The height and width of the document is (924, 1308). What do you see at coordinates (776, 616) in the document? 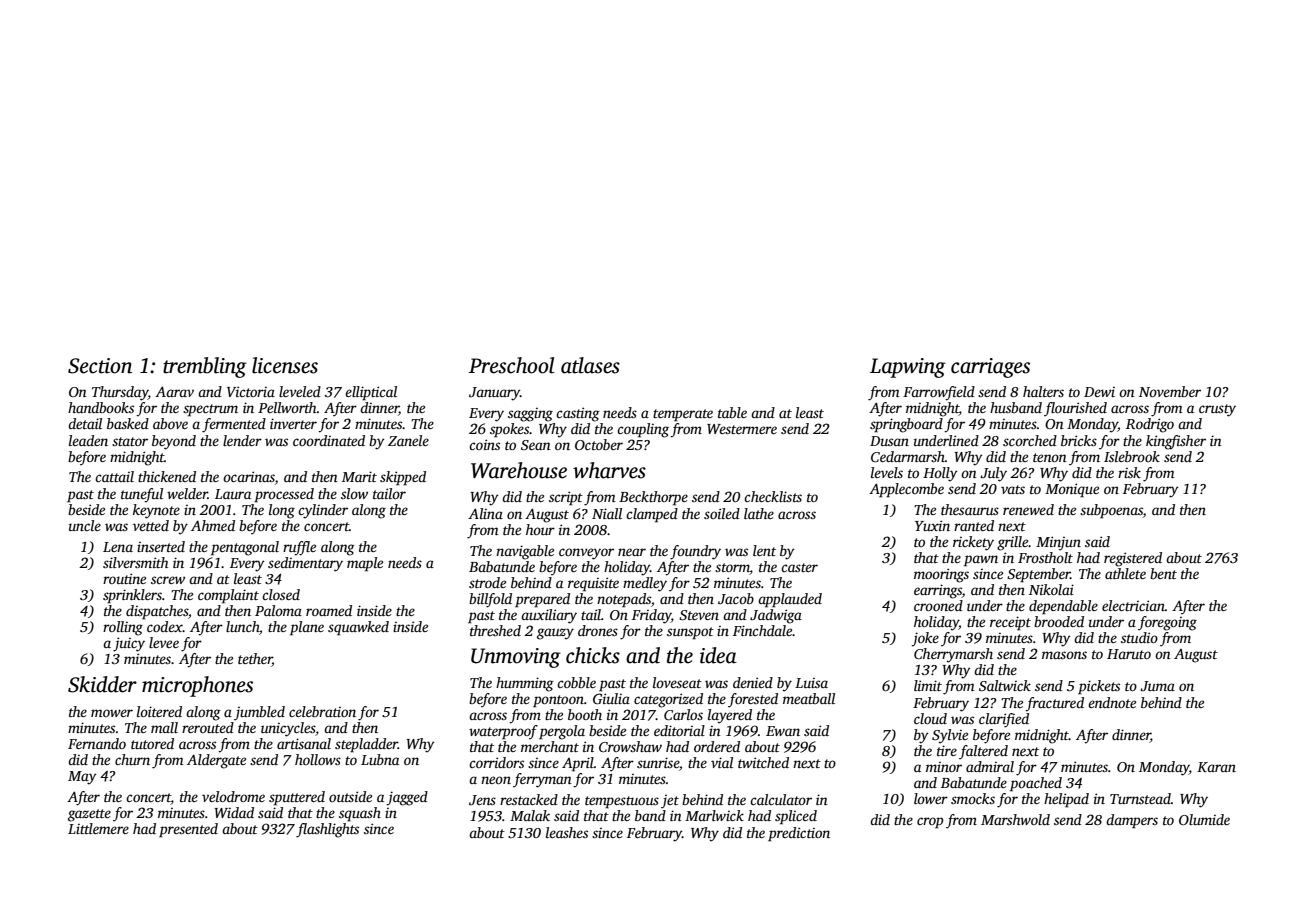
I see `Jadwiga` at bounding box center [776, 616].
